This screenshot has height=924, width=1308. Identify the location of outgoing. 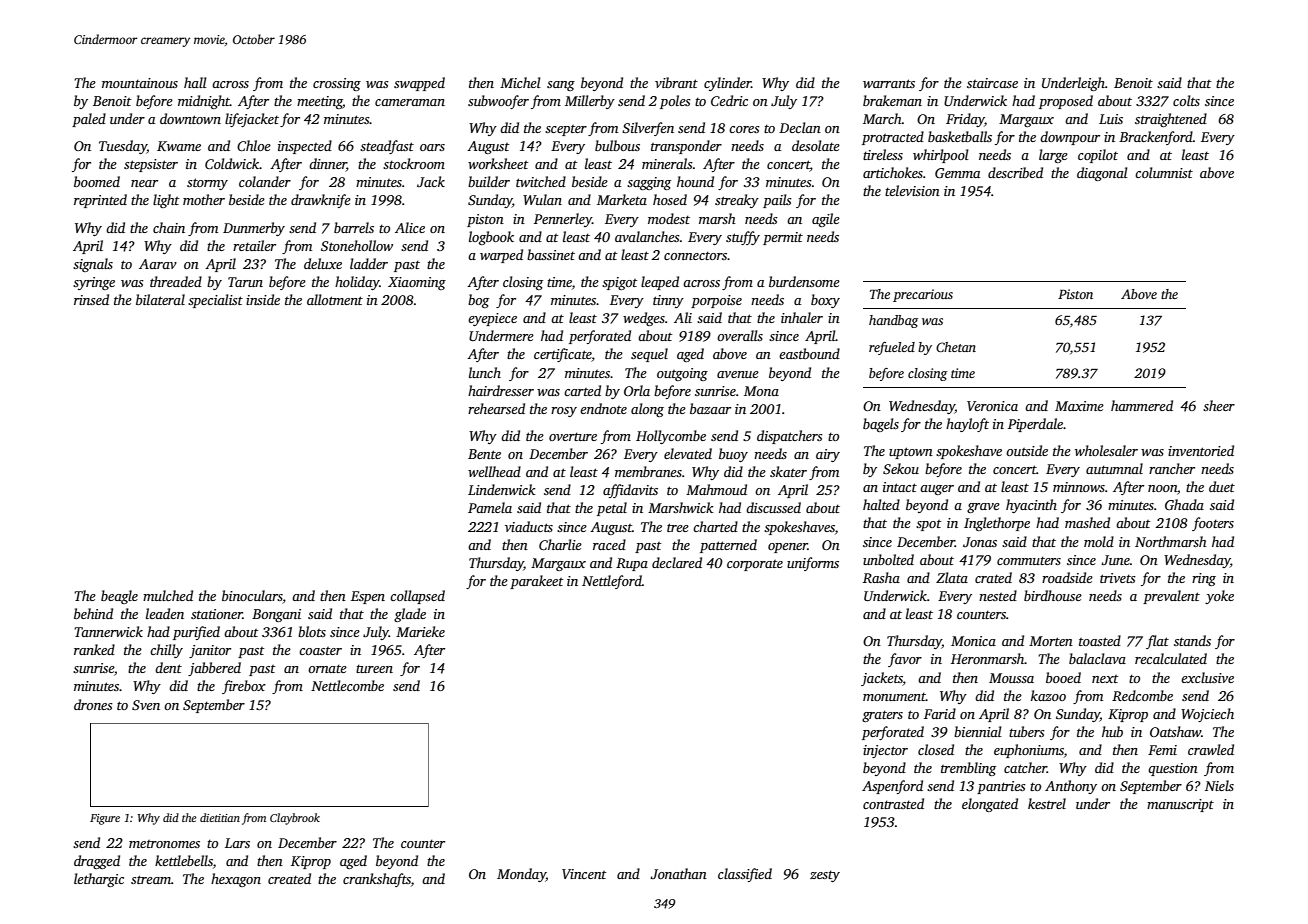
(682, 374).
